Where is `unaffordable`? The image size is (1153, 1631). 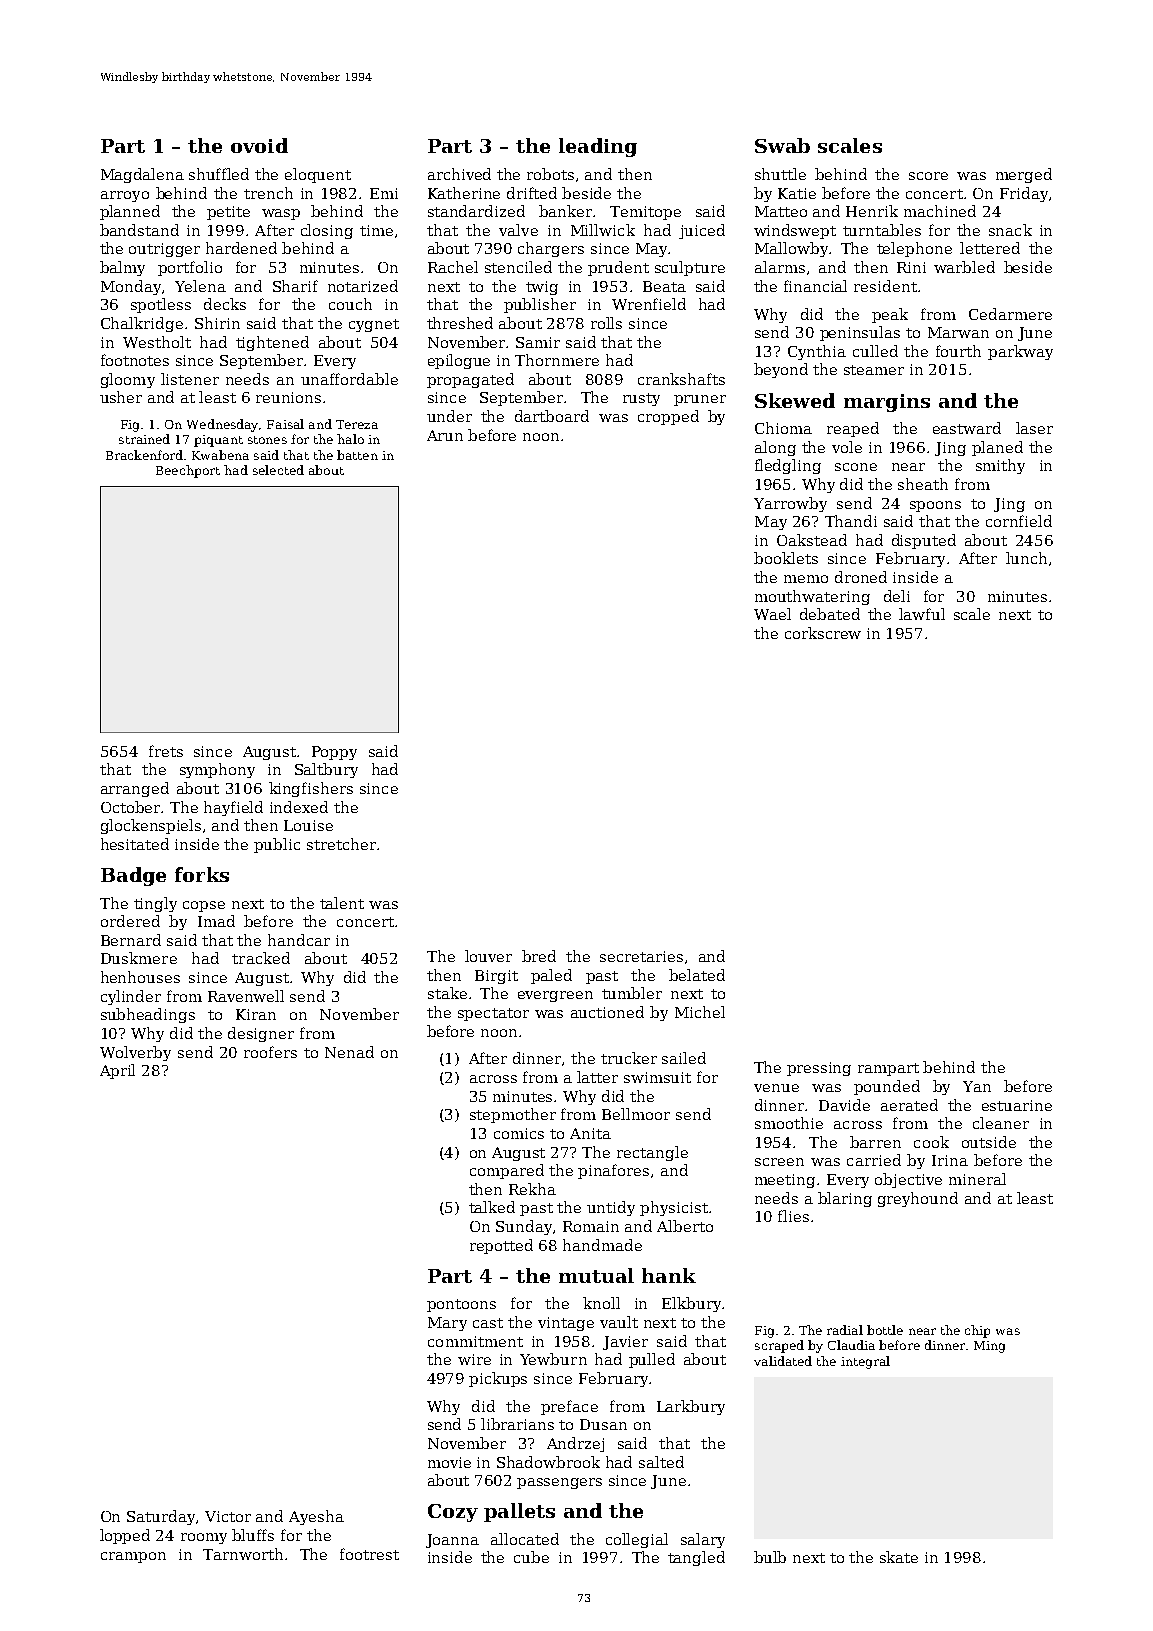
unaffordable is located at coordinates (349, 379).
